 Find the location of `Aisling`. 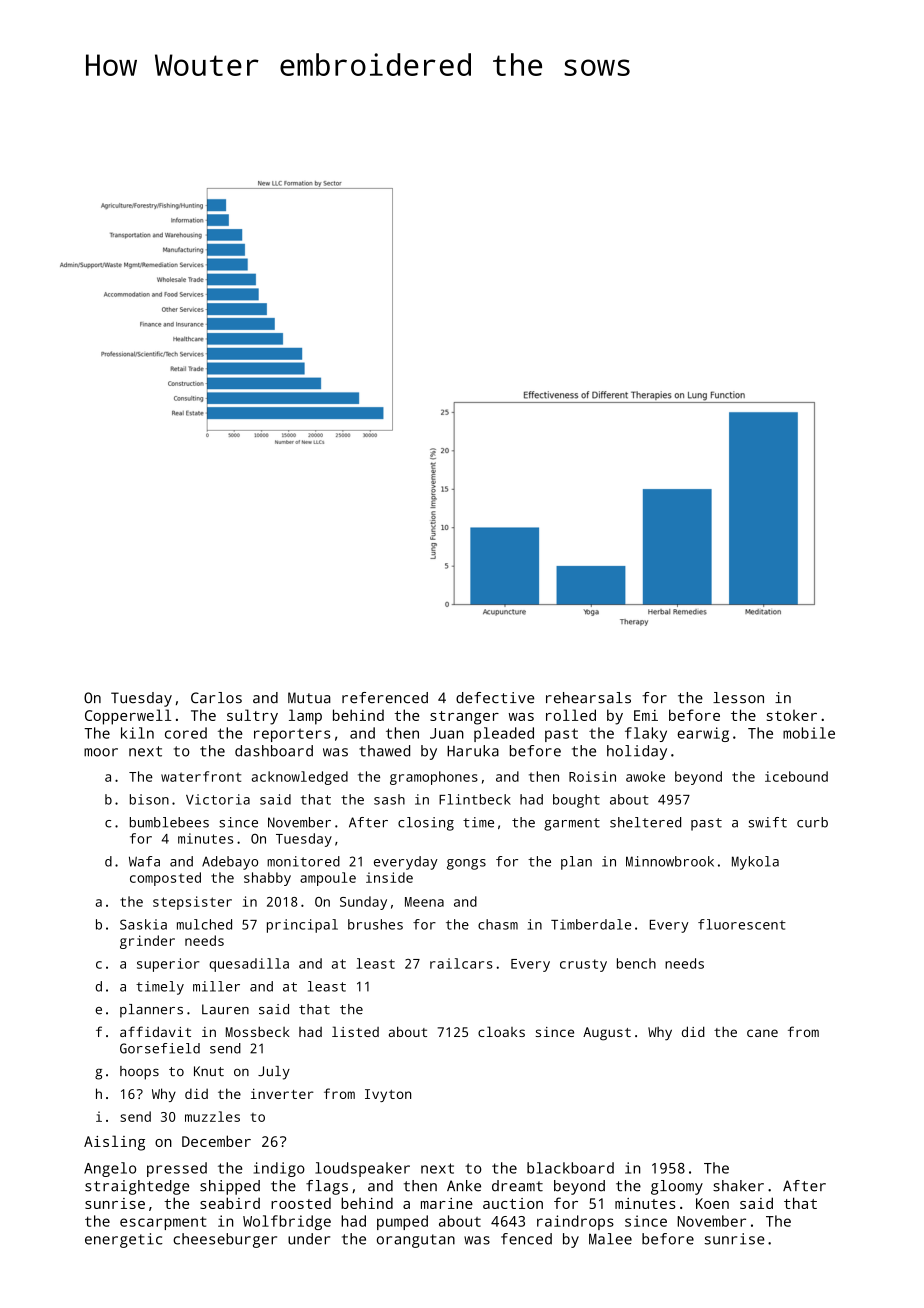

Aisling is located at coordinates (114, 1143).
